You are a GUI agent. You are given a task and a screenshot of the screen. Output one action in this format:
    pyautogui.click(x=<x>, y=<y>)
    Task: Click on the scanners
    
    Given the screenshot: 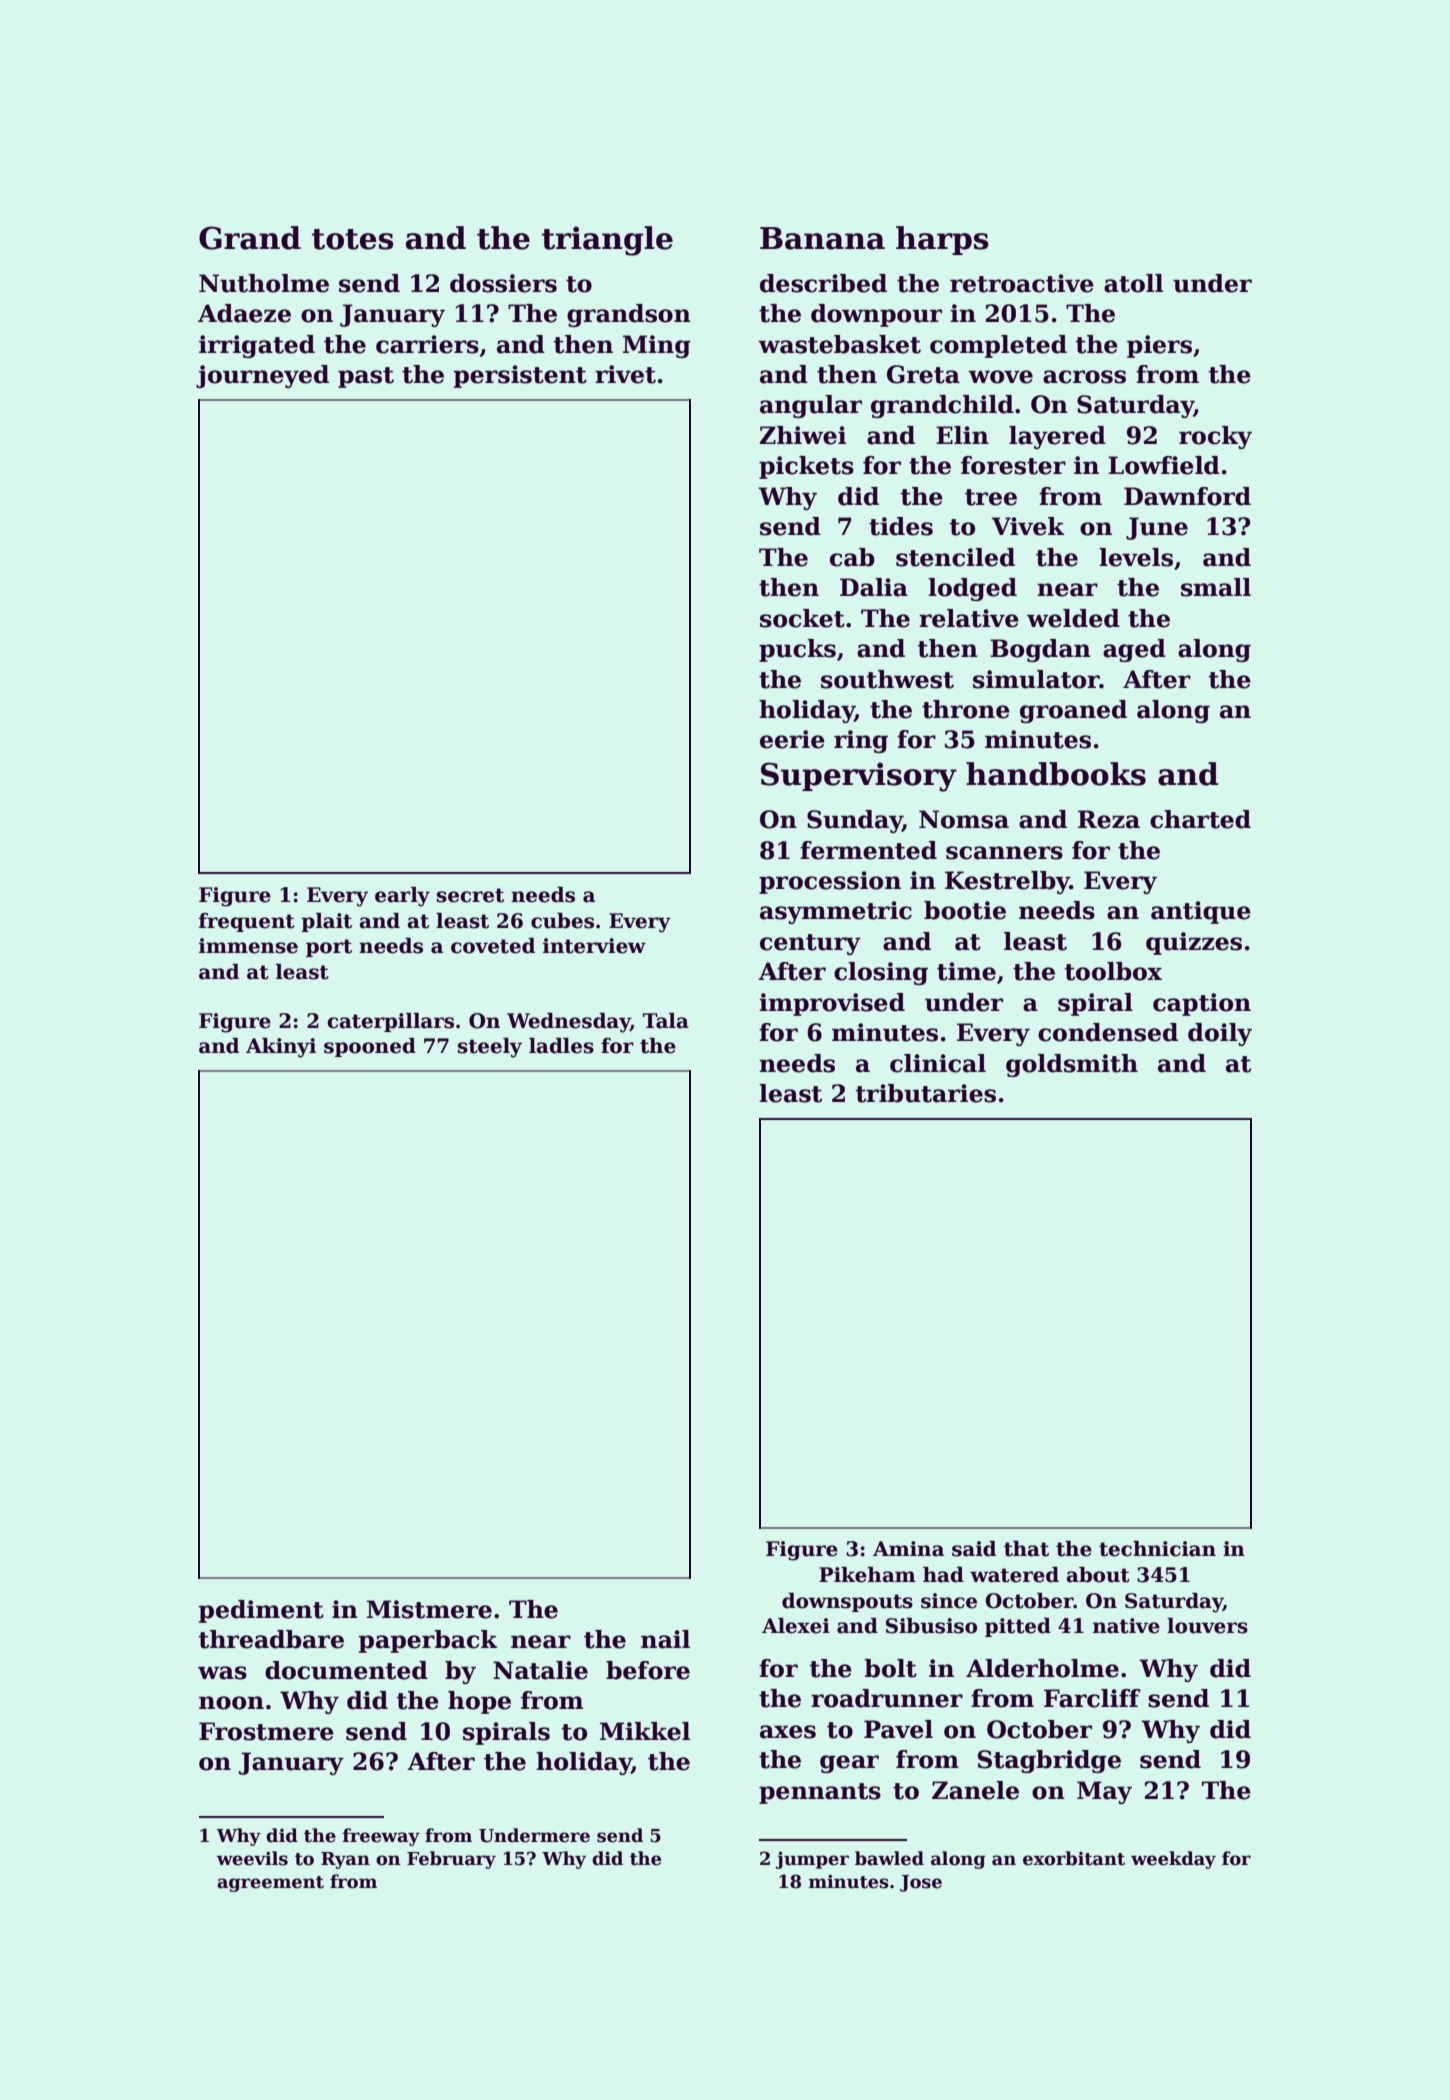 What is the action you would take?
    pyautogui.click(x=1004, y=853)
